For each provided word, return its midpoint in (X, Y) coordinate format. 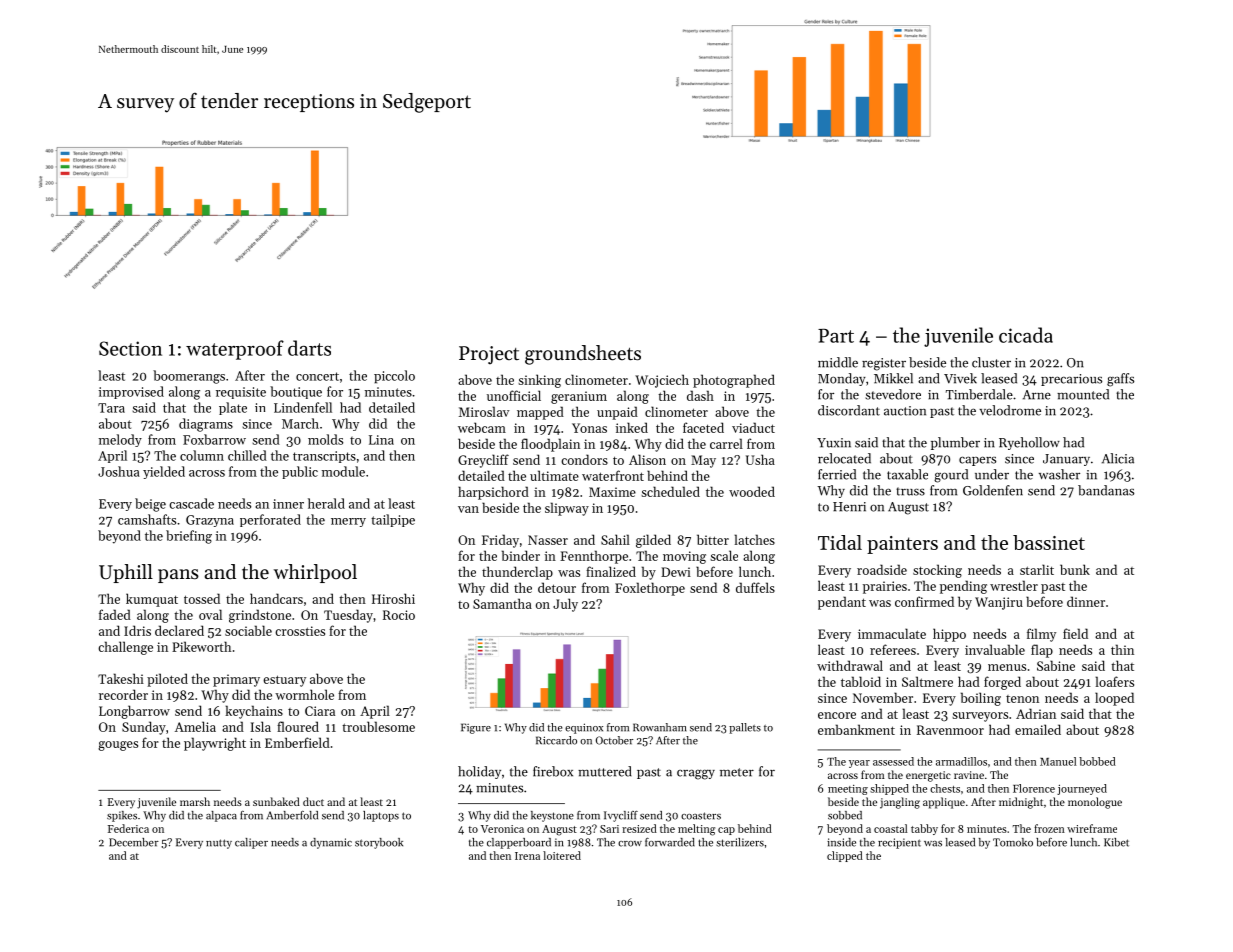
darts (309, 348)
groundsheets (583, 355)
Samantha (502, 603)
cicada (1026, 335)
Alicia (1118, 458)
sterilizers (740, 842)
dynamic (331, 843)
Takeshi (121, 678)
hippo (949, 635)
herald (326, 503)
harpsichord (493, 493)
